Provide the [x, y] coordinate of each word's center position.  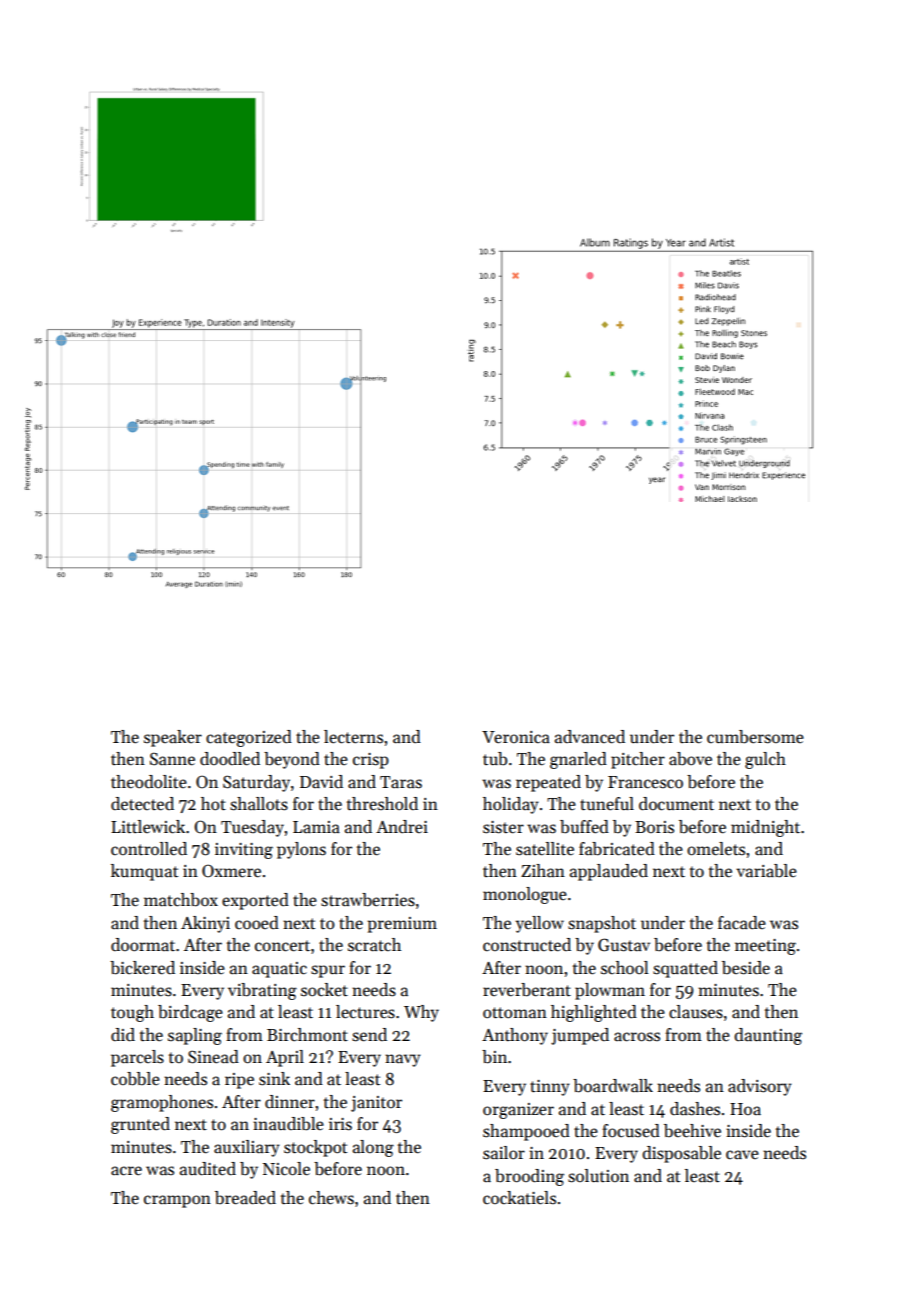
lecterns [353, 737]
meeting [765, 947]
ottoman [515, 1013]
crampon [177, 1201]
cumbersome [755, 737]
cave [742, 1155]
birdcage [190, 1013]
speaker [173, 738]
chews [331, 1198]
